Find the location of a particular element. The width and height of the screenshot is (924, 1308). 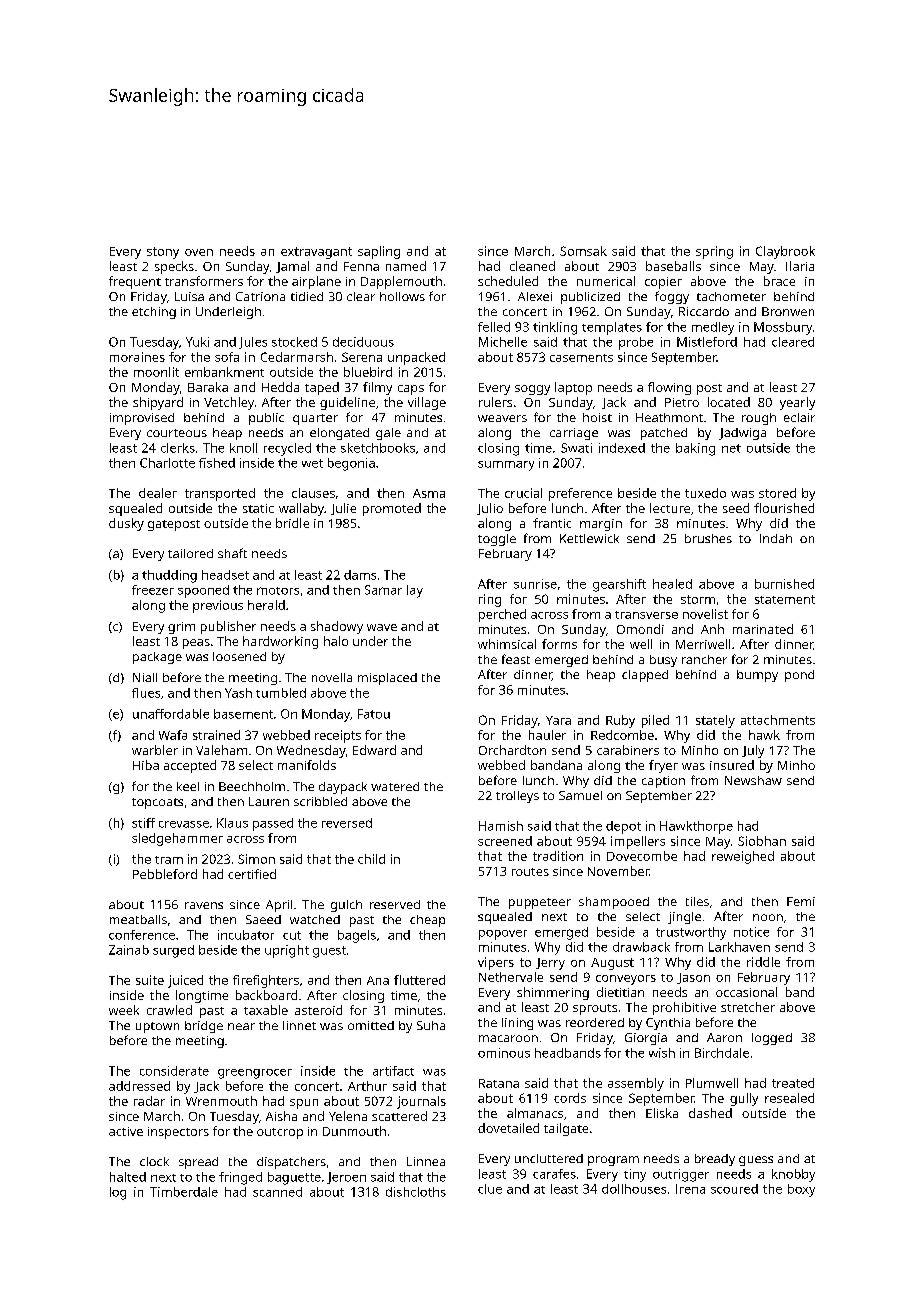

extravagant is located at coordinates (316, 253).
